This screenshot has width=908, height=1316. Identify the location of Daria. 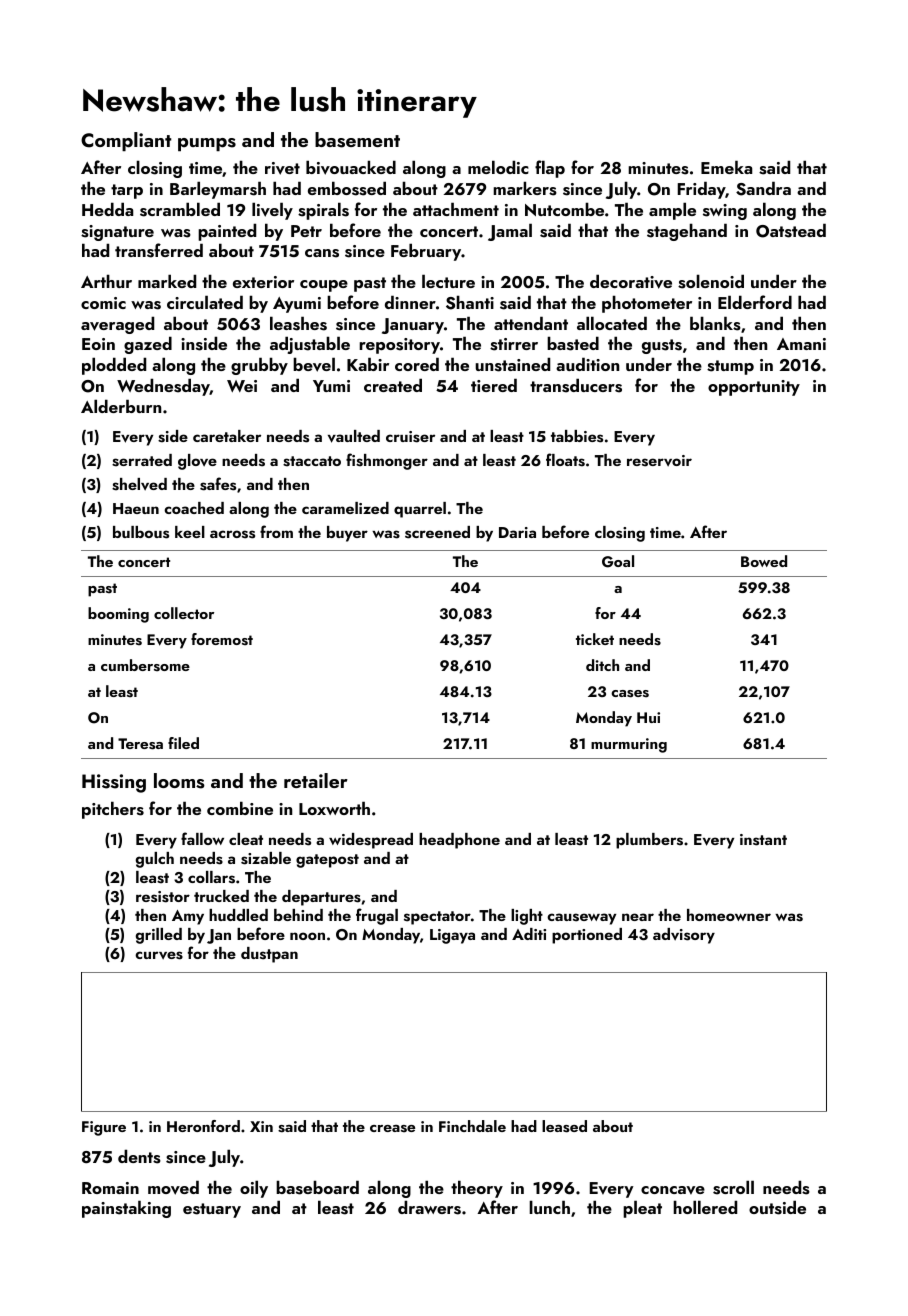
(517, 532).
